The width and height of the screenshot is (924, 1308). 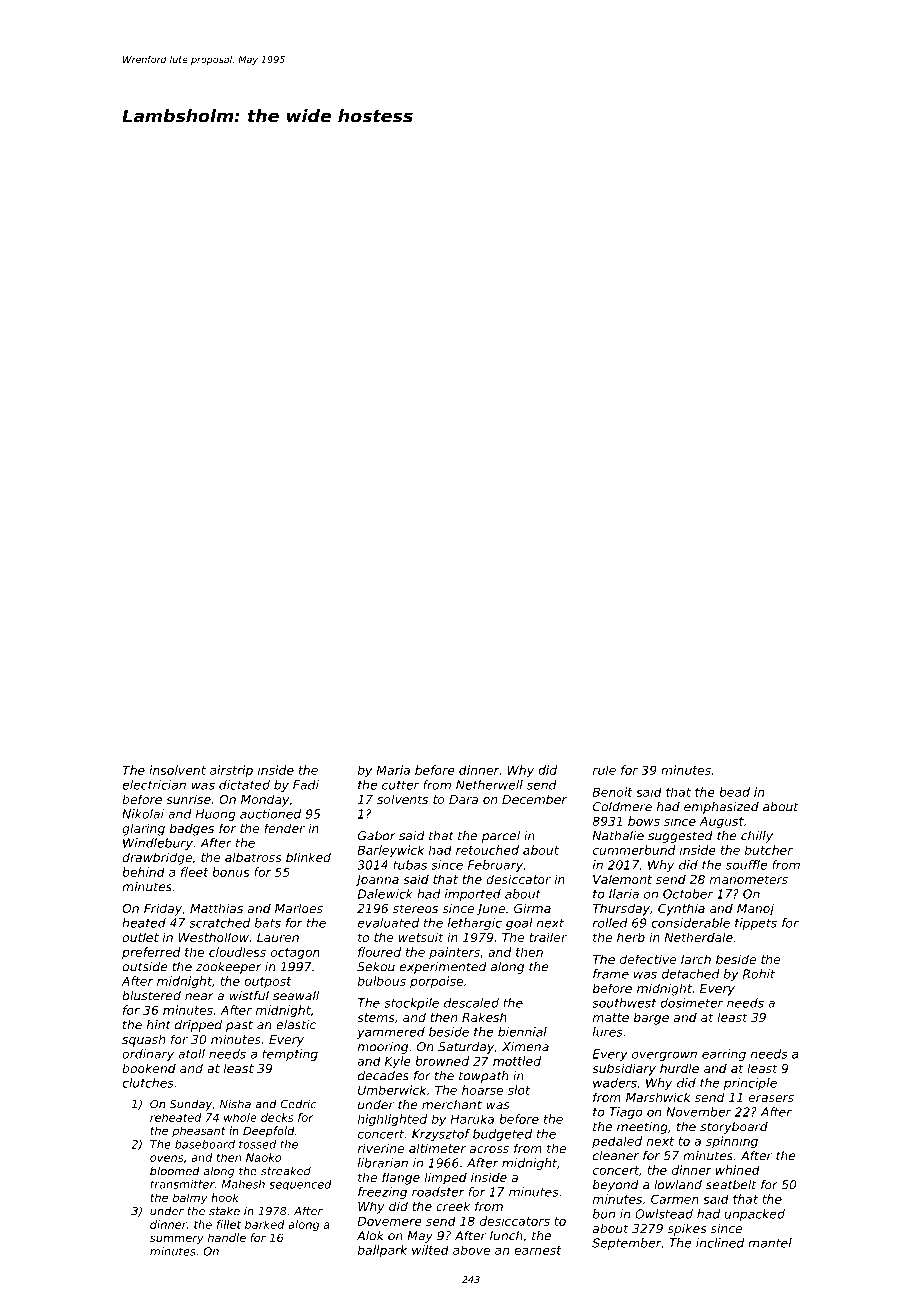 What do you see at coordinates (177, 1240) in the screenshot?
I see `summery` at bounding box center [177, 1240].
